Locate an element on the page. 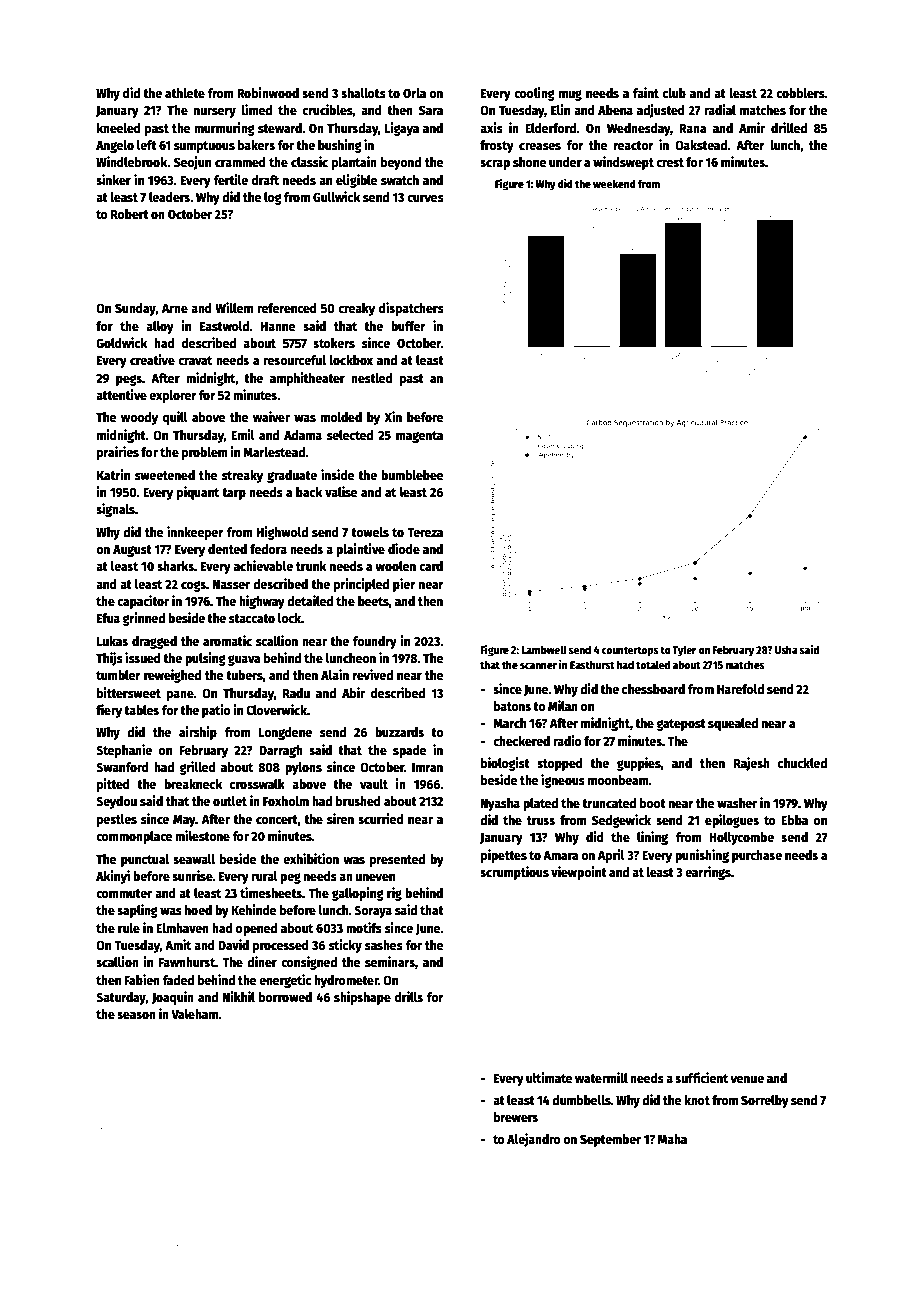 The height and width of the page is (1308, 924). signals is located at coordinates (115, 510).
